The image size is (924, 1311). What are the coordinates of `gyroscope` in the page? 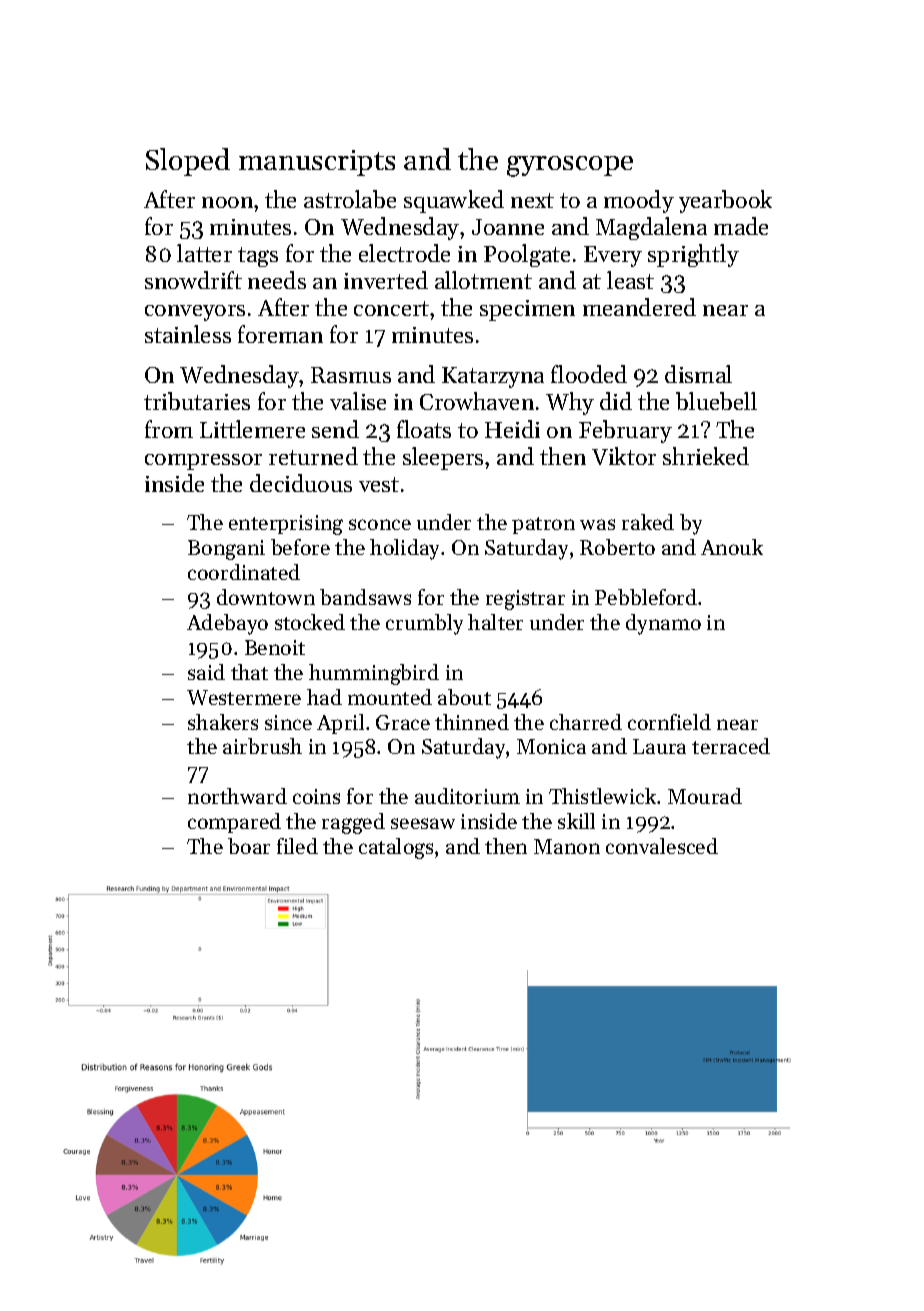 It's located at (570, 166).
